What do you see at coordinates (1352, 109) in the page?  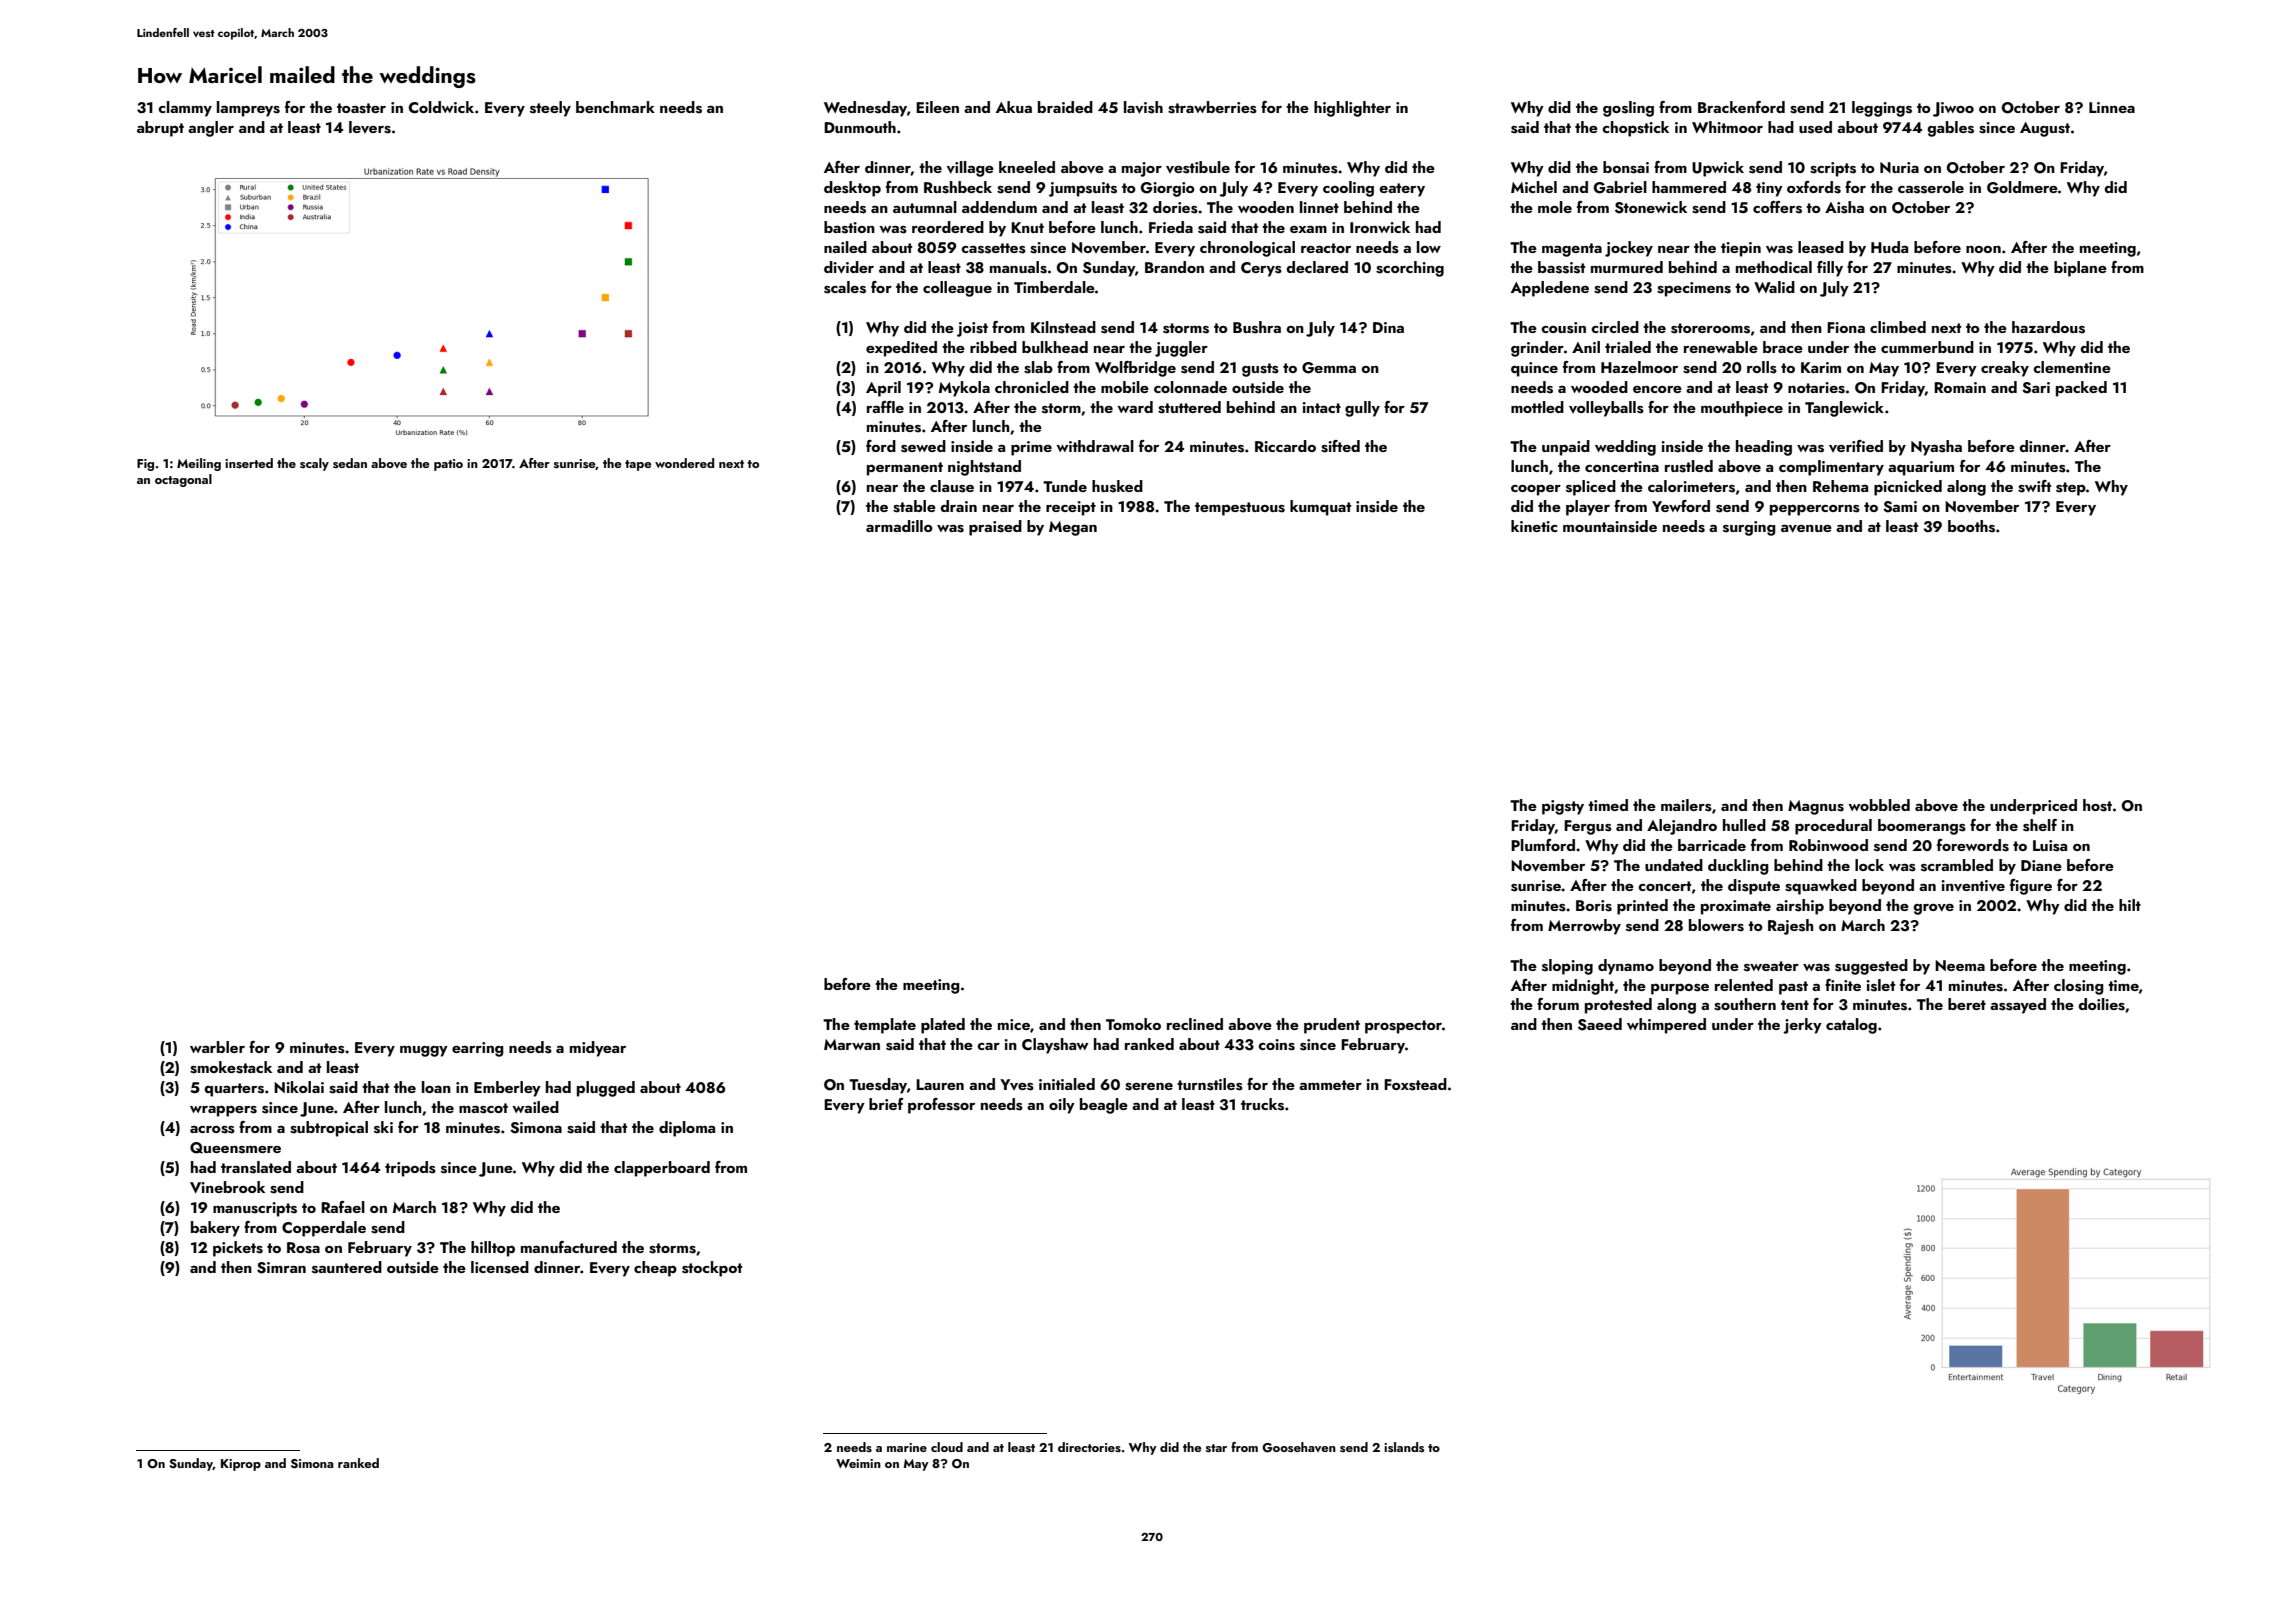 I see `highlighter` at bounding box center [1352, 109].
